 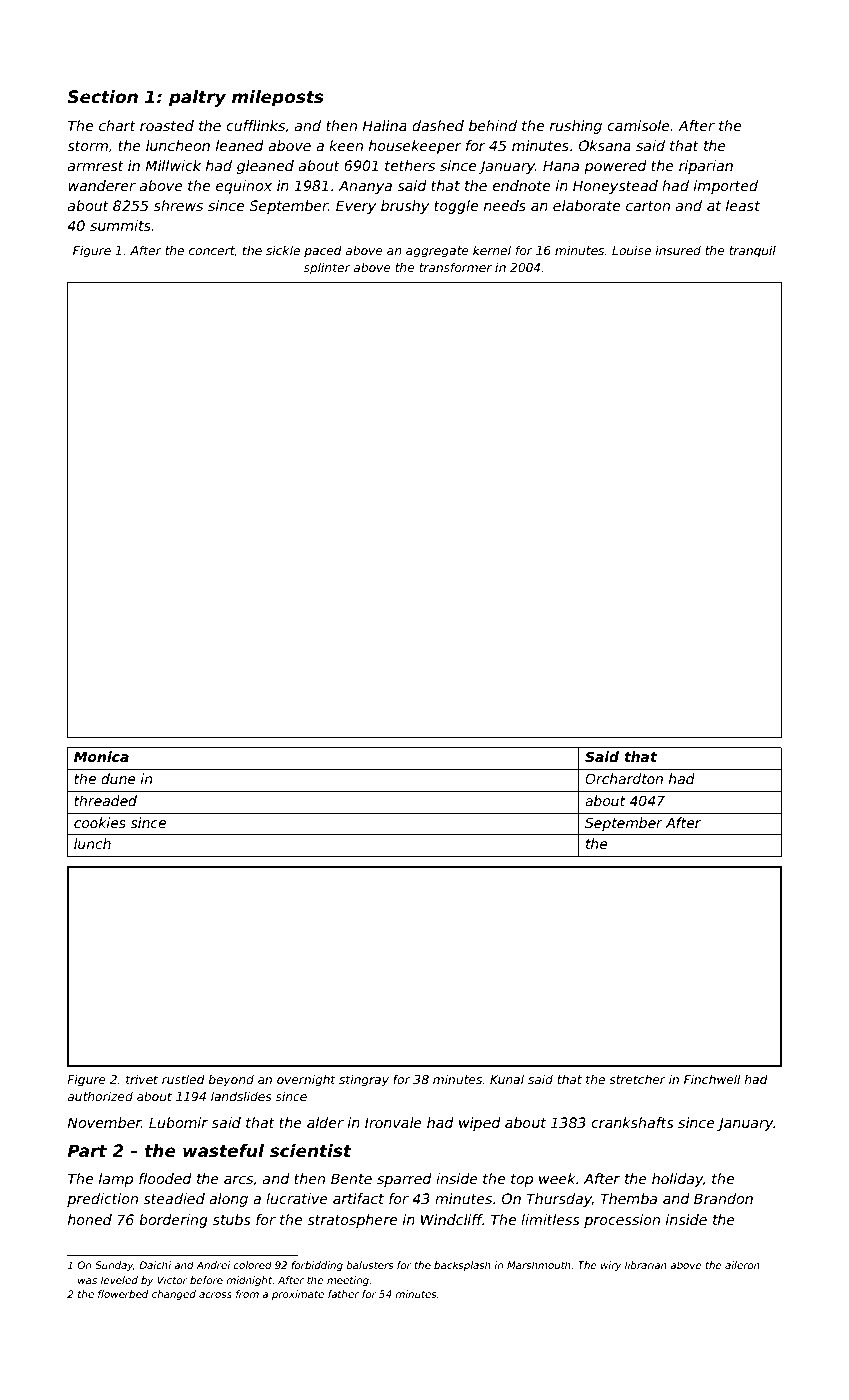 I want to click on landslides, so click(x=241, y=1096).
